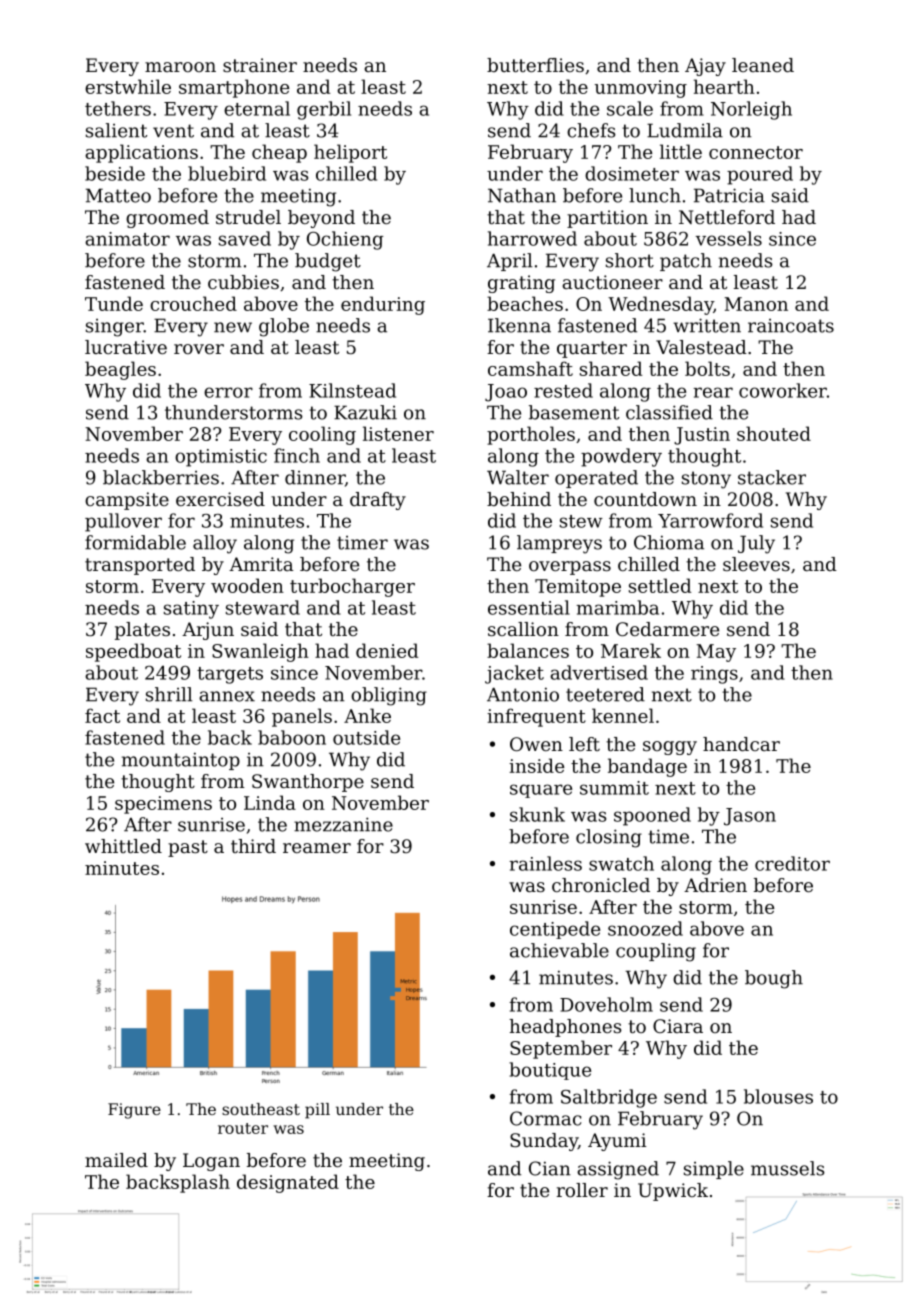 This page has height=1314, width=924. I want to click on sleeves, so click(756, 564).
